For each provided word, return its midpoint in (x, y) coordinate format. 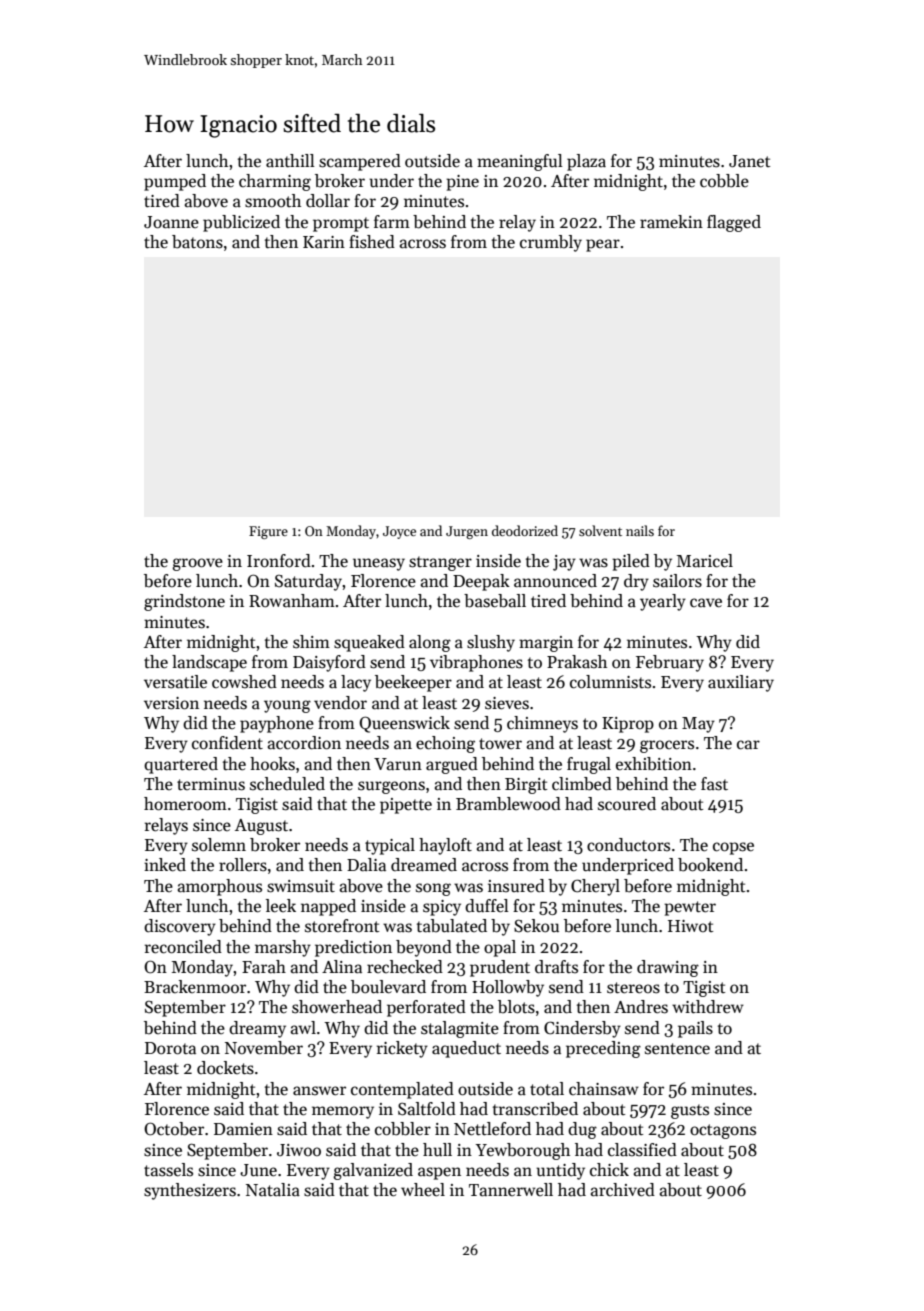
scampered (360, 162)
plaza (586, 162)
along (430, 643)
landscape (209, 663)
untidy (560, 1171)
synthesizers (190, 1191)
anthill (290, 160)
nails (640, 530)
